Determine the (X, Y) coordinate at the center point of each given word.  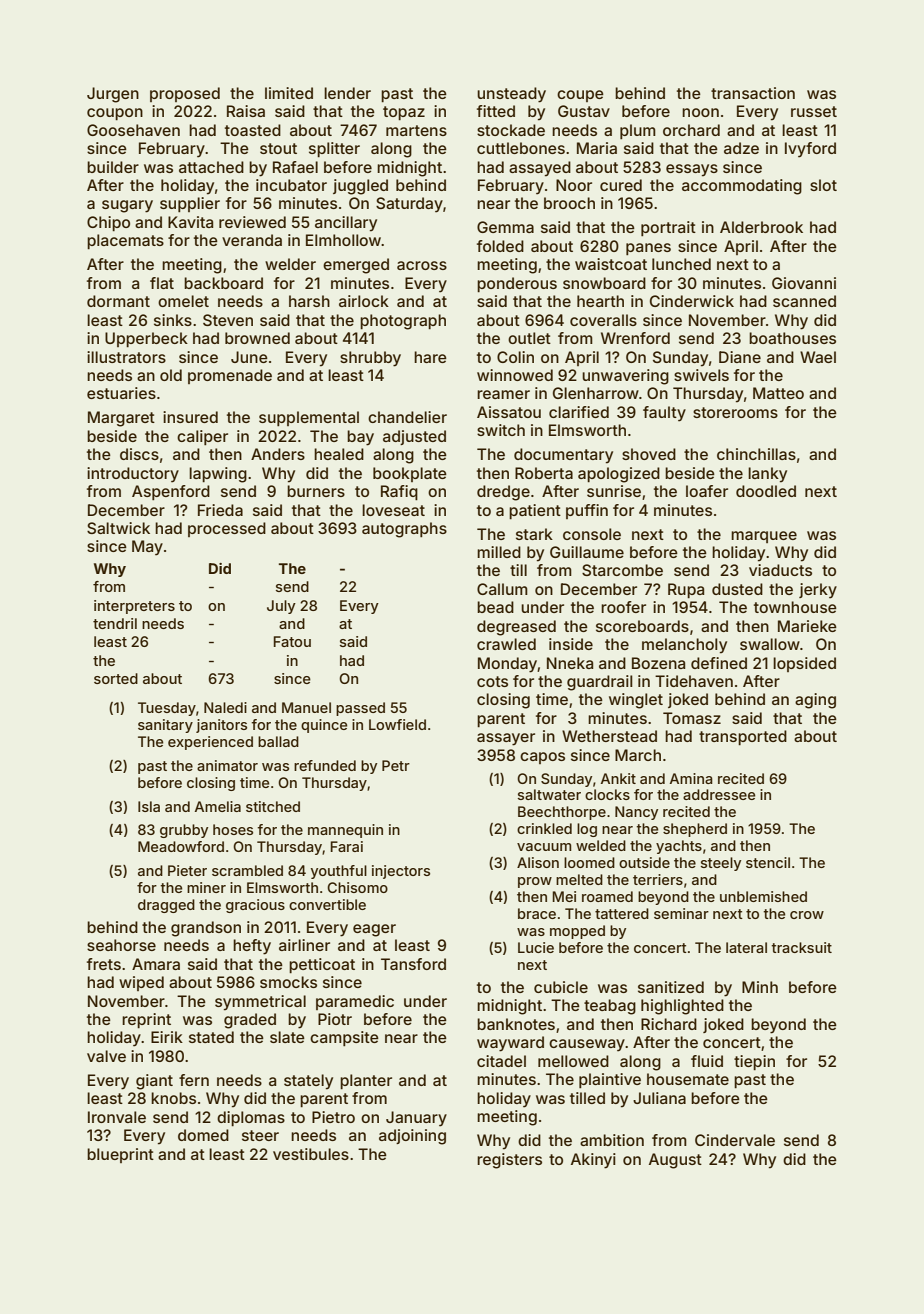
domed (203, 1135)
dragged (166, 906)
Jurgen (113, 95)
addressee (719, 794)
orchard (691, 130)
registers (509, 1161)
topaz (404, 113)
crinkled (544, 828)
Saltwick (118, 528)
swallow (770, 644)
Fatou (292, 641)
